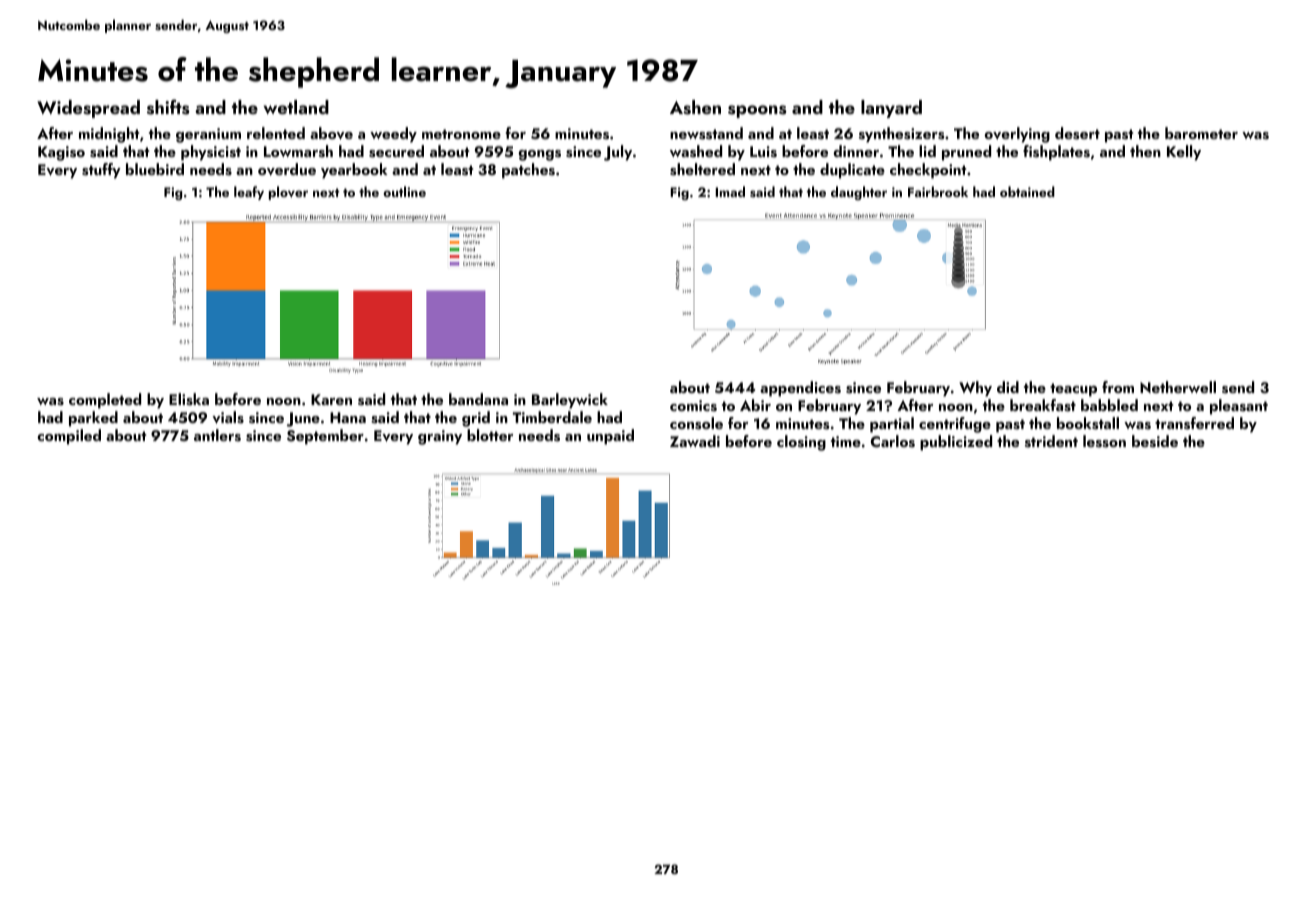 The width and height of the screenshot is (1308, 924). What do you see at coordinates (296, 107) in the screenshot?
I see `wetland` at bounding box center [296, 107].
